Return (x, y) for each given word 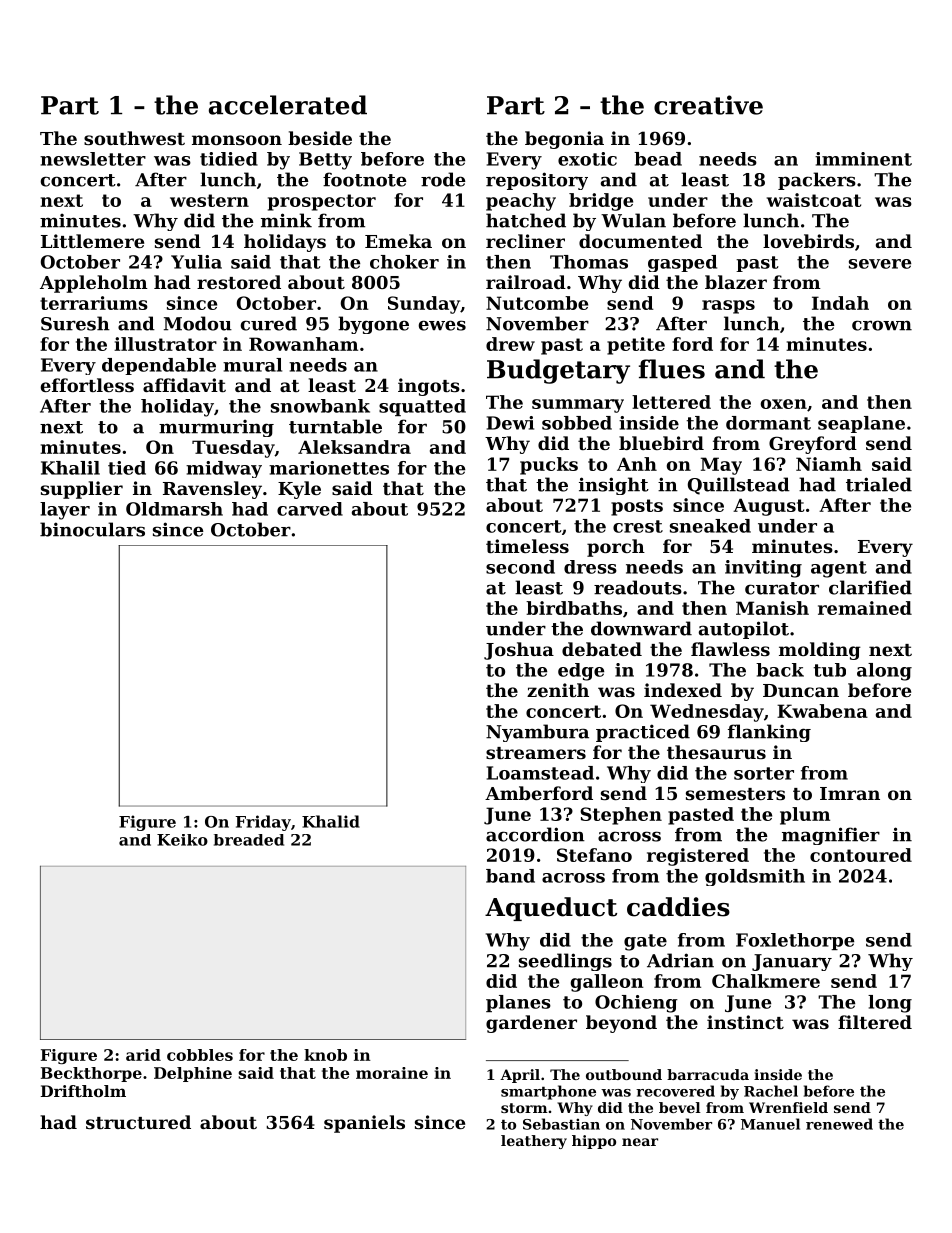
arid (143, 1055)
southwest (134, 138)
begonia (564, 140)
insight (614, 486)
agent (839, 569)
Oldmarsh (174, 509)
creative (708, 105)
